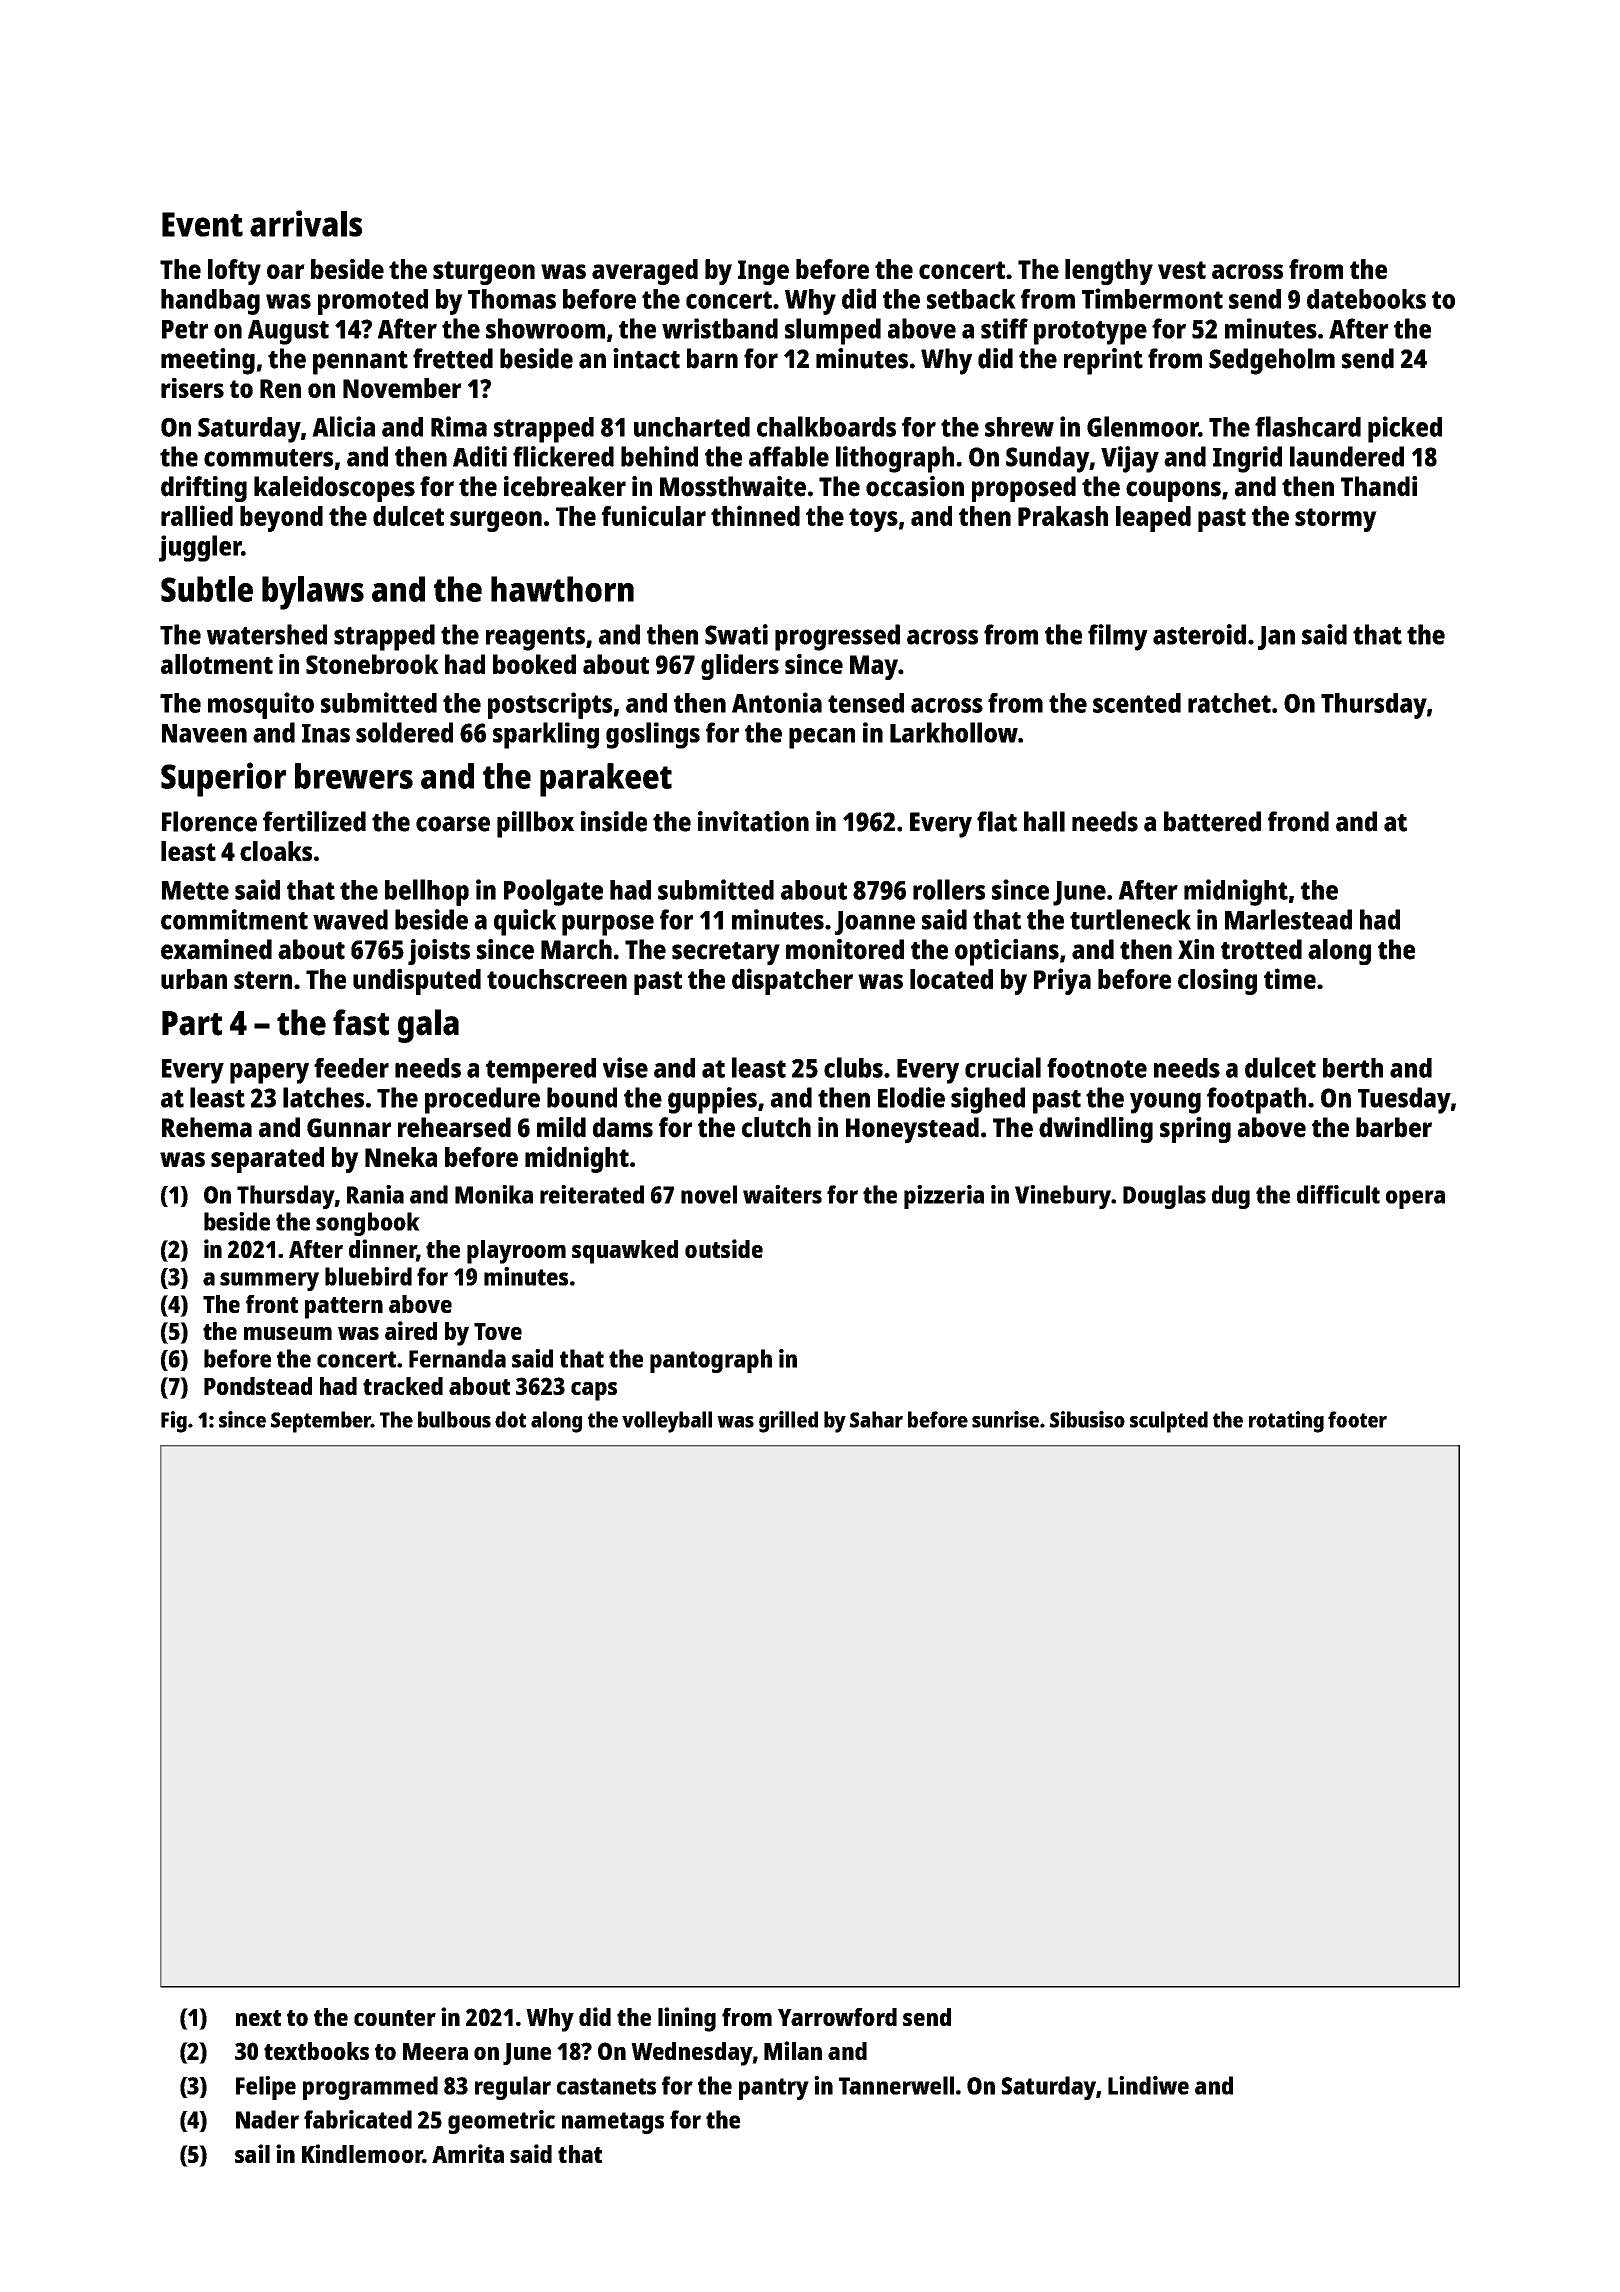 The image size is (1620, 2292). Describe the element at coordinates (223, 779) in the screenshot. I see `Superior` at that location.
